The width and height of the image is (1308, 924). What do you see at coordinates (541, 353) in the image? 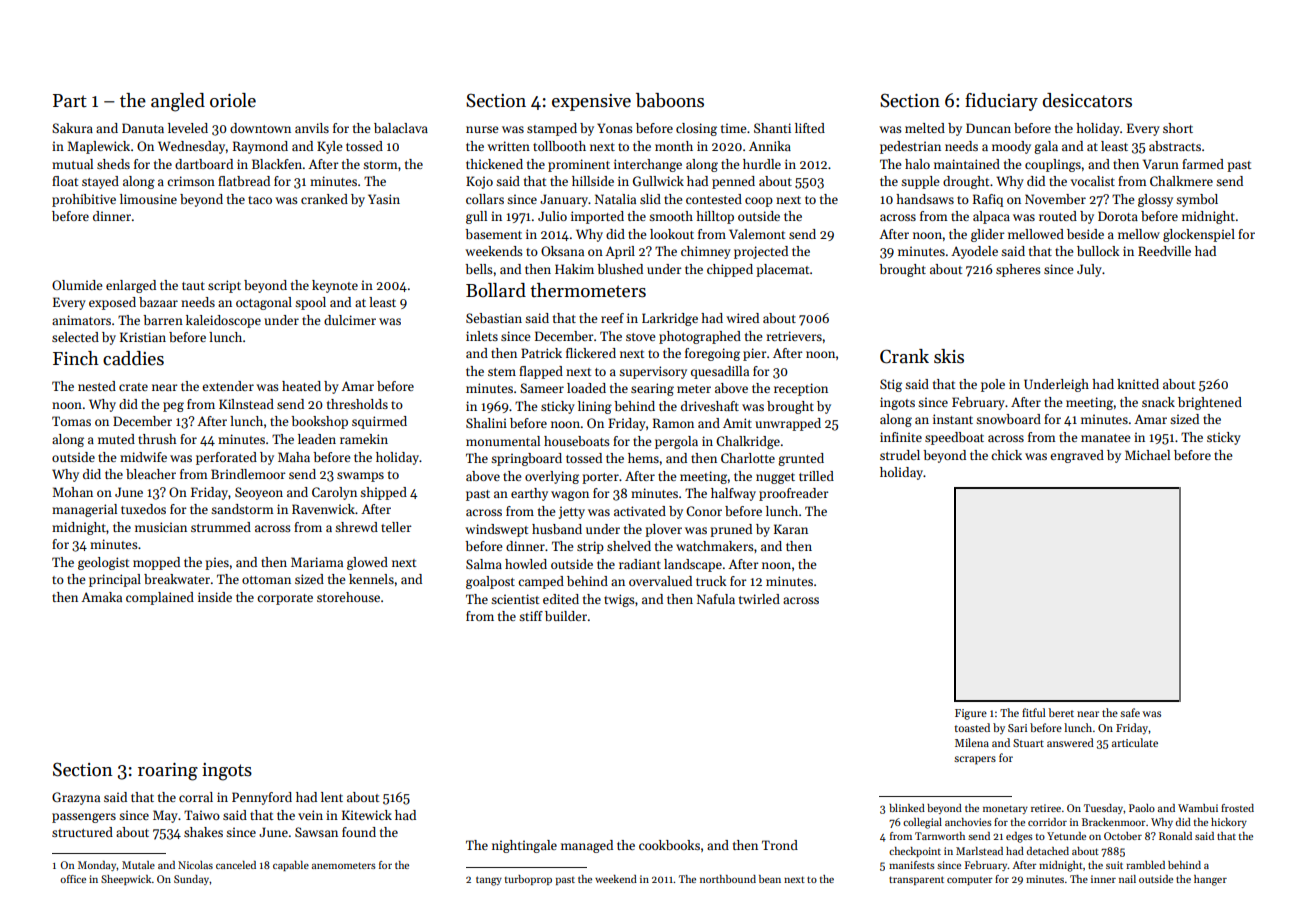
I see `Patrick` at bounding box center [541, 353].
